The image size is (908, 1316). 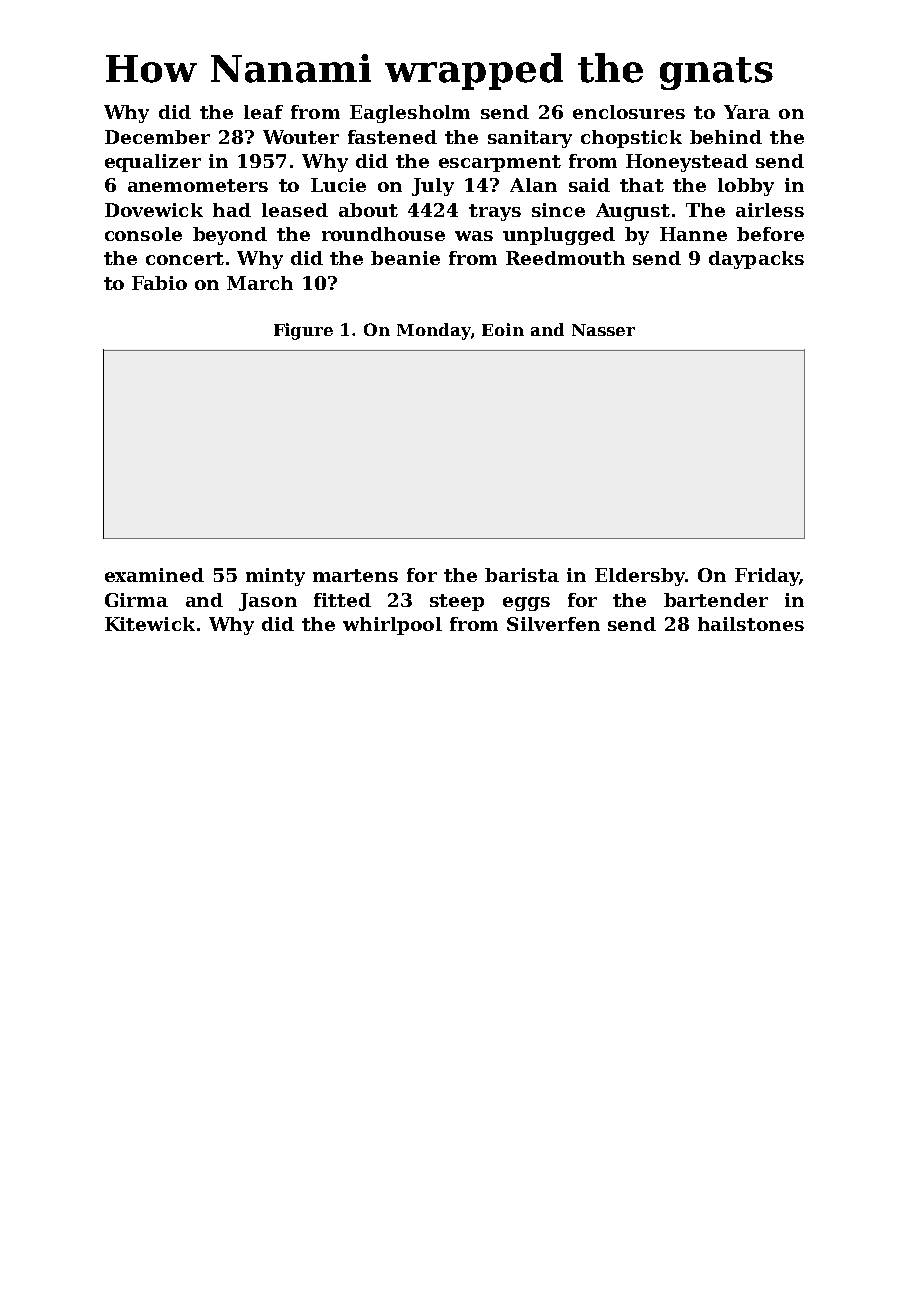 What do you see at coordinates (747, 112) in the document?
I see `Yara` at bounding box center [747, 112].
